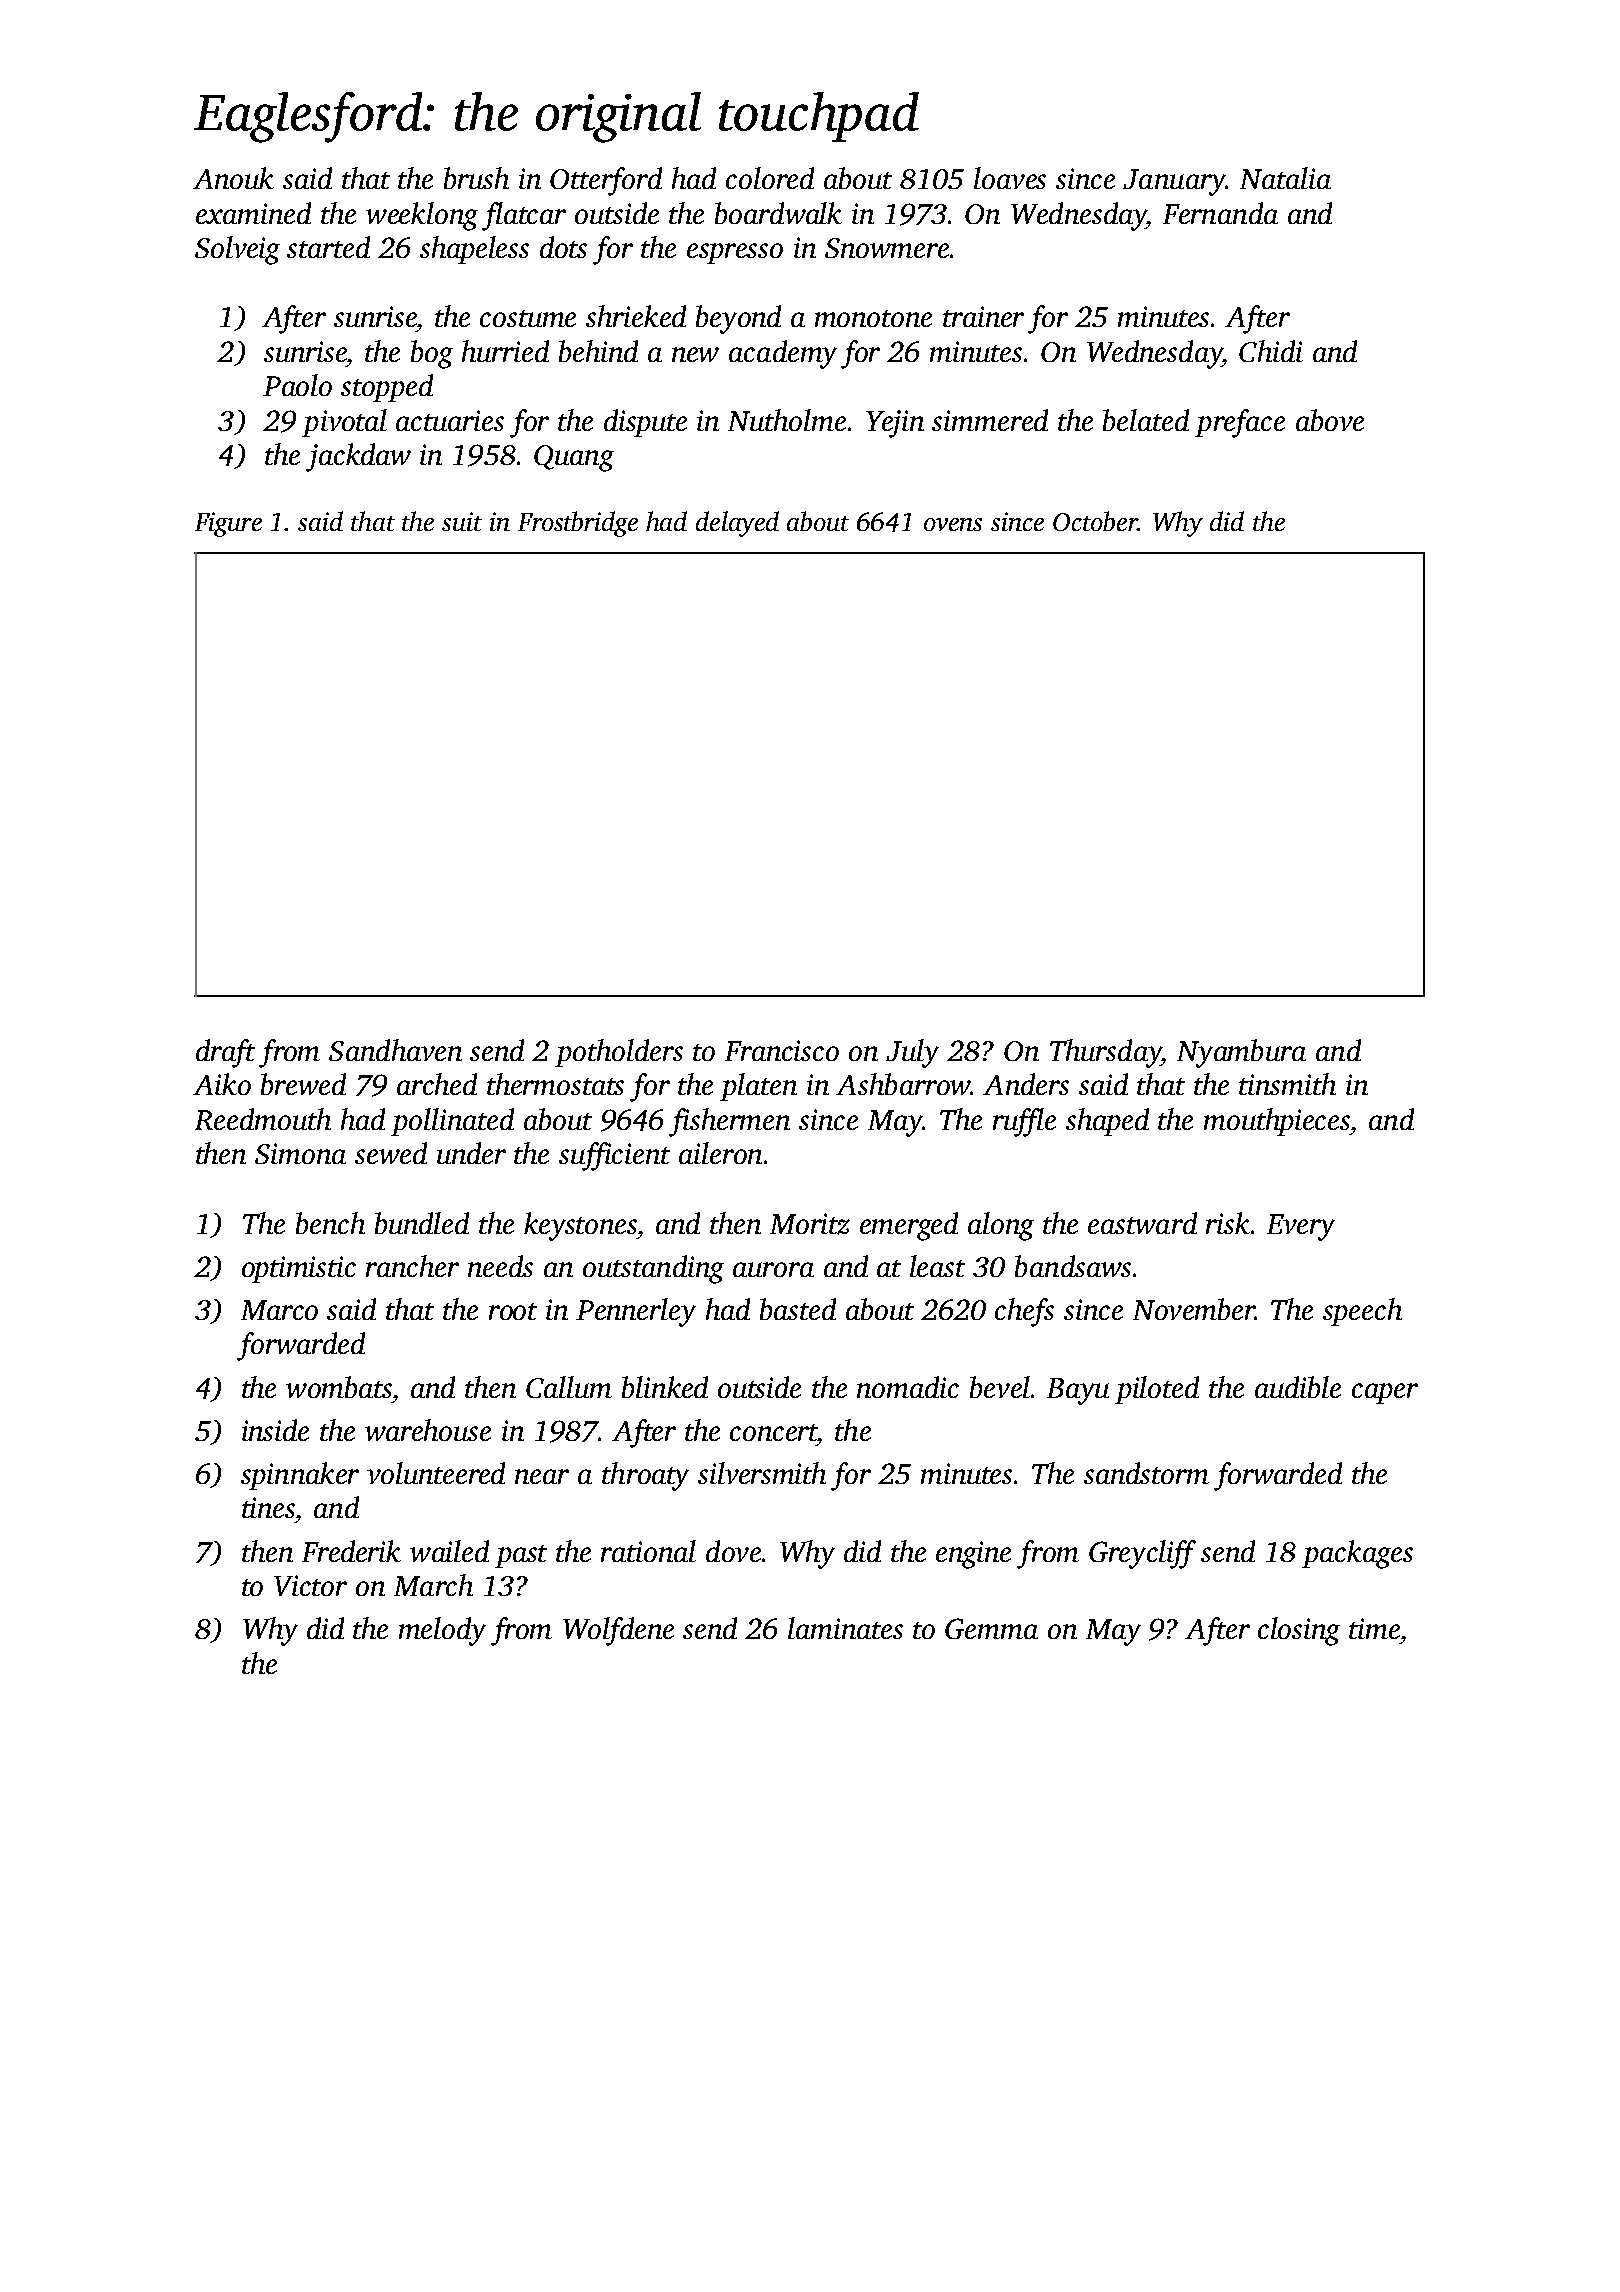 The height and width of the screenshot is (2292, 1620). I want to click on Greycliff, so click(1142, 1554).
